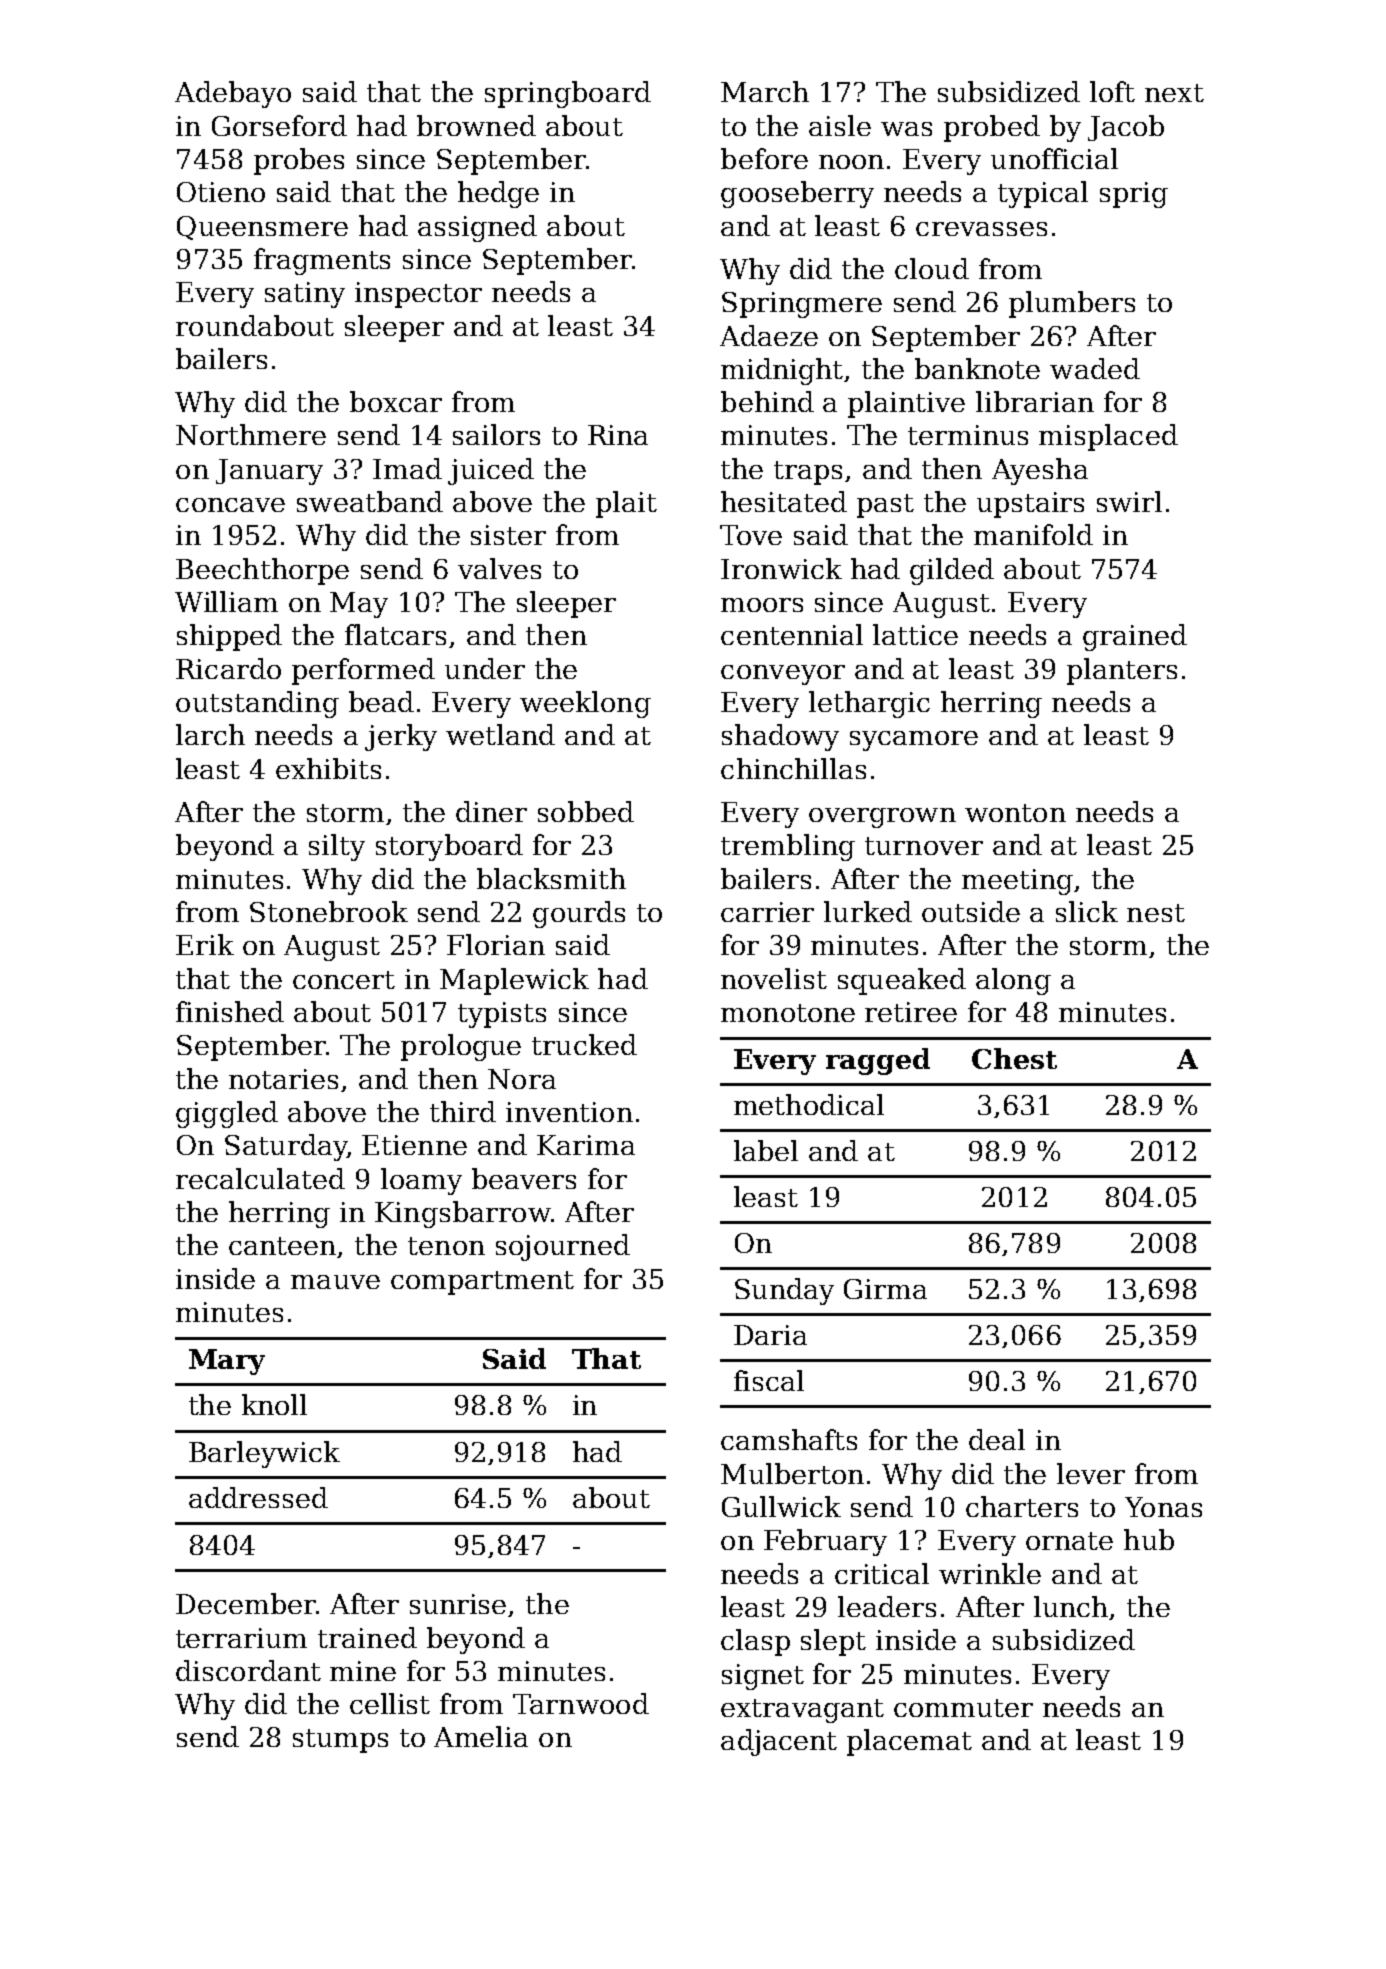 The image size is (1386, 1969). I want to click on Gullwick, so click(781, 1506).
